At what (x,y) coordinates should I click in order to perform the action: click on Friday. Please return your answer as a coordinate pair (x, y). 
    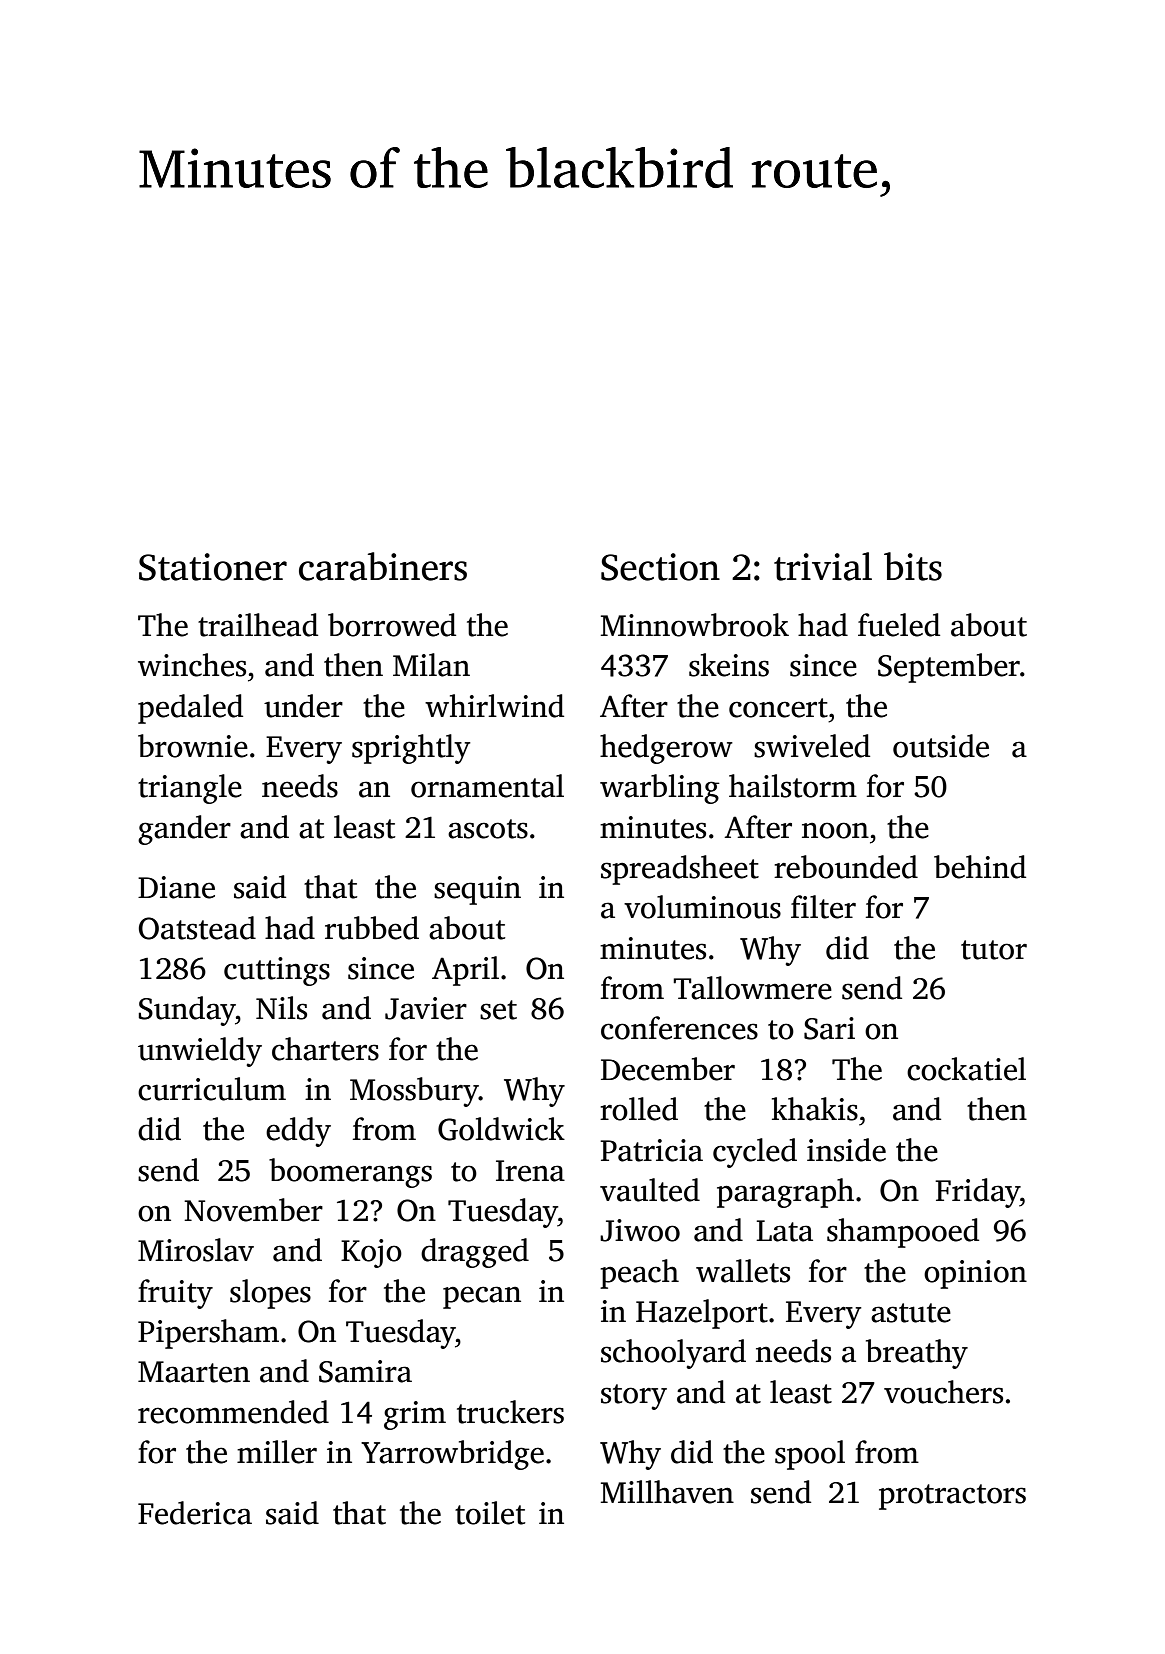
    Looking at the image, I should click on (977, 1193).
